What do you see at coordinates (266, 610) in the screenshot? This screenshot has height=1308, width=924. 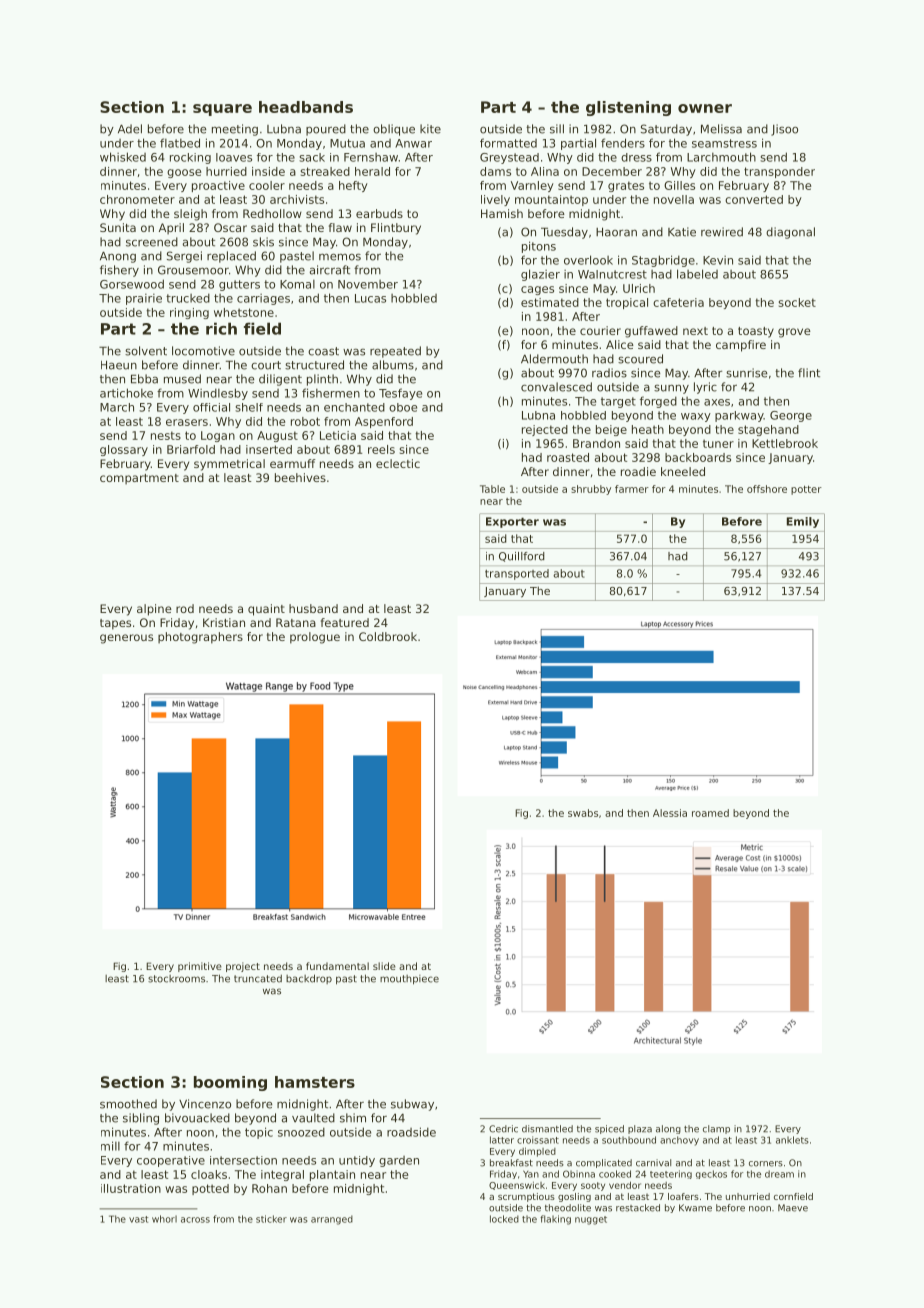 I see `quaint` at bounding box center [266, 610].
